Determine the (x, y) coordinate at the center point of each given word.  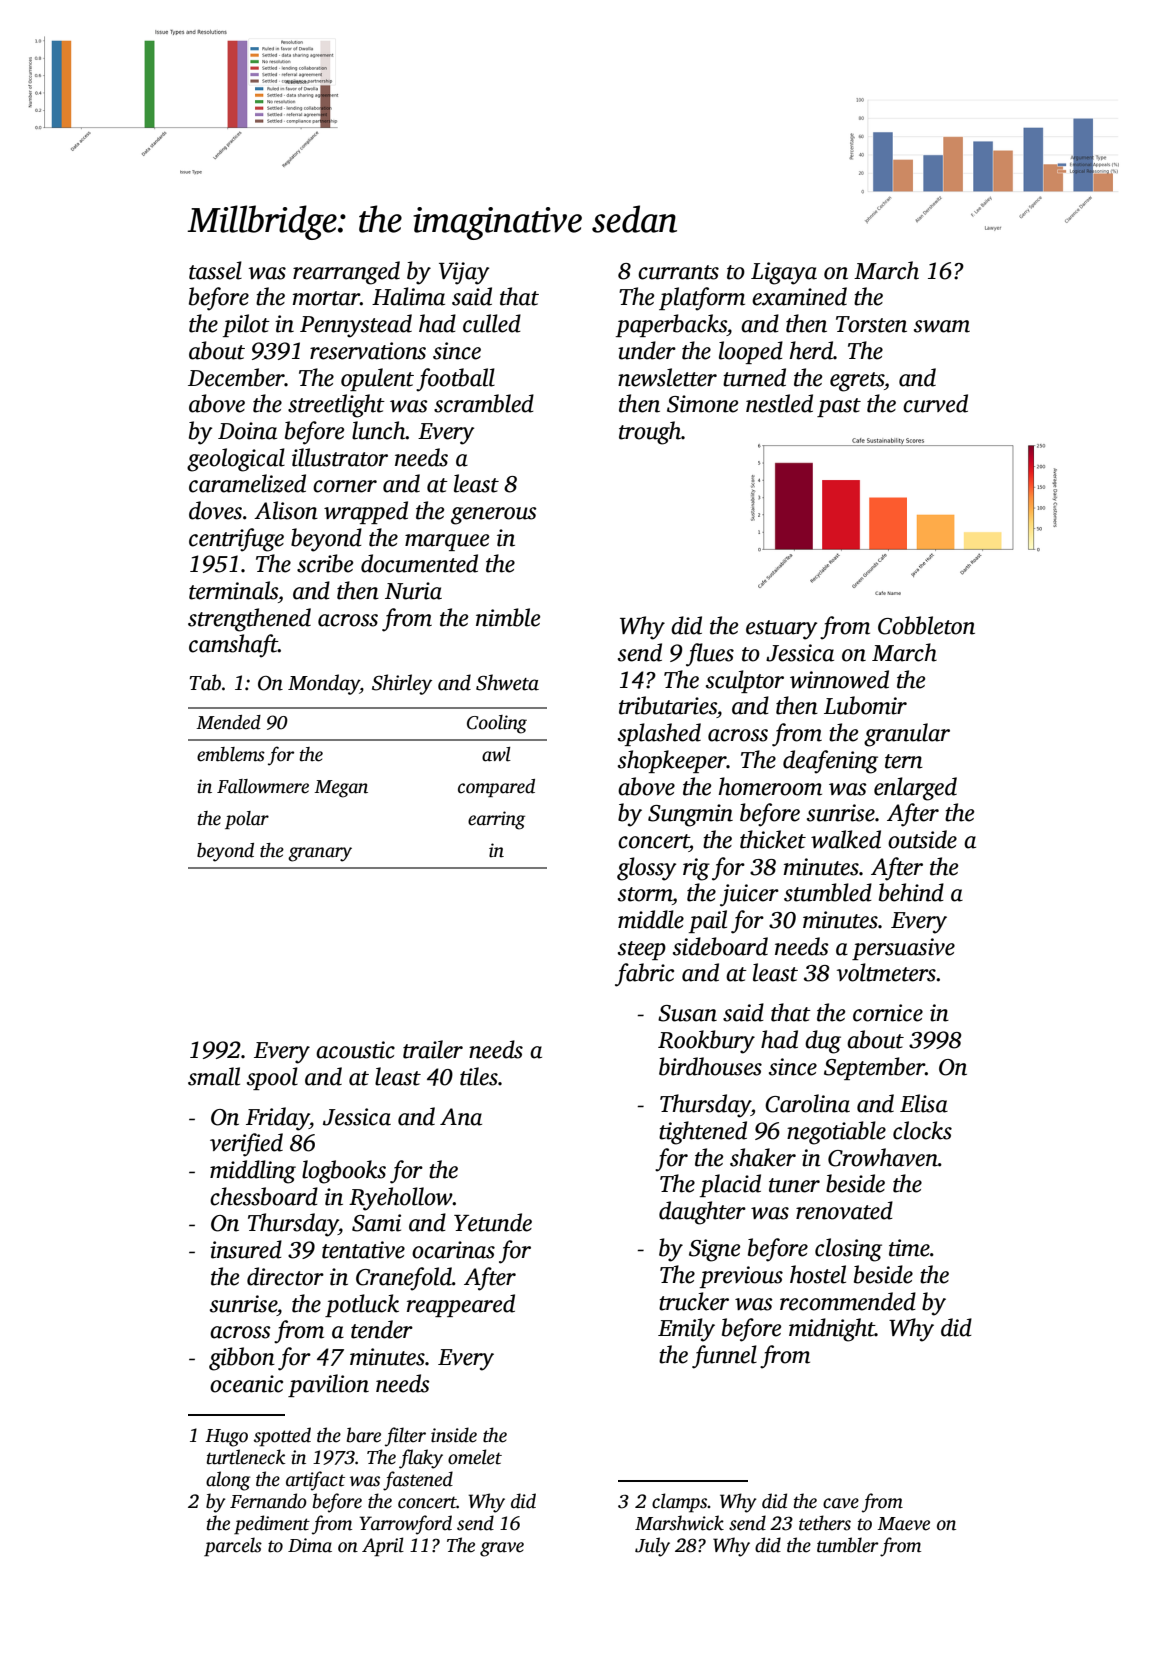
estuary (781, 630)
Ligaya (784, 273)
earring (496, 820)
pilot (246, 325)
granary (320, 854)
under (647, 350)
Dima (310, 1545)
